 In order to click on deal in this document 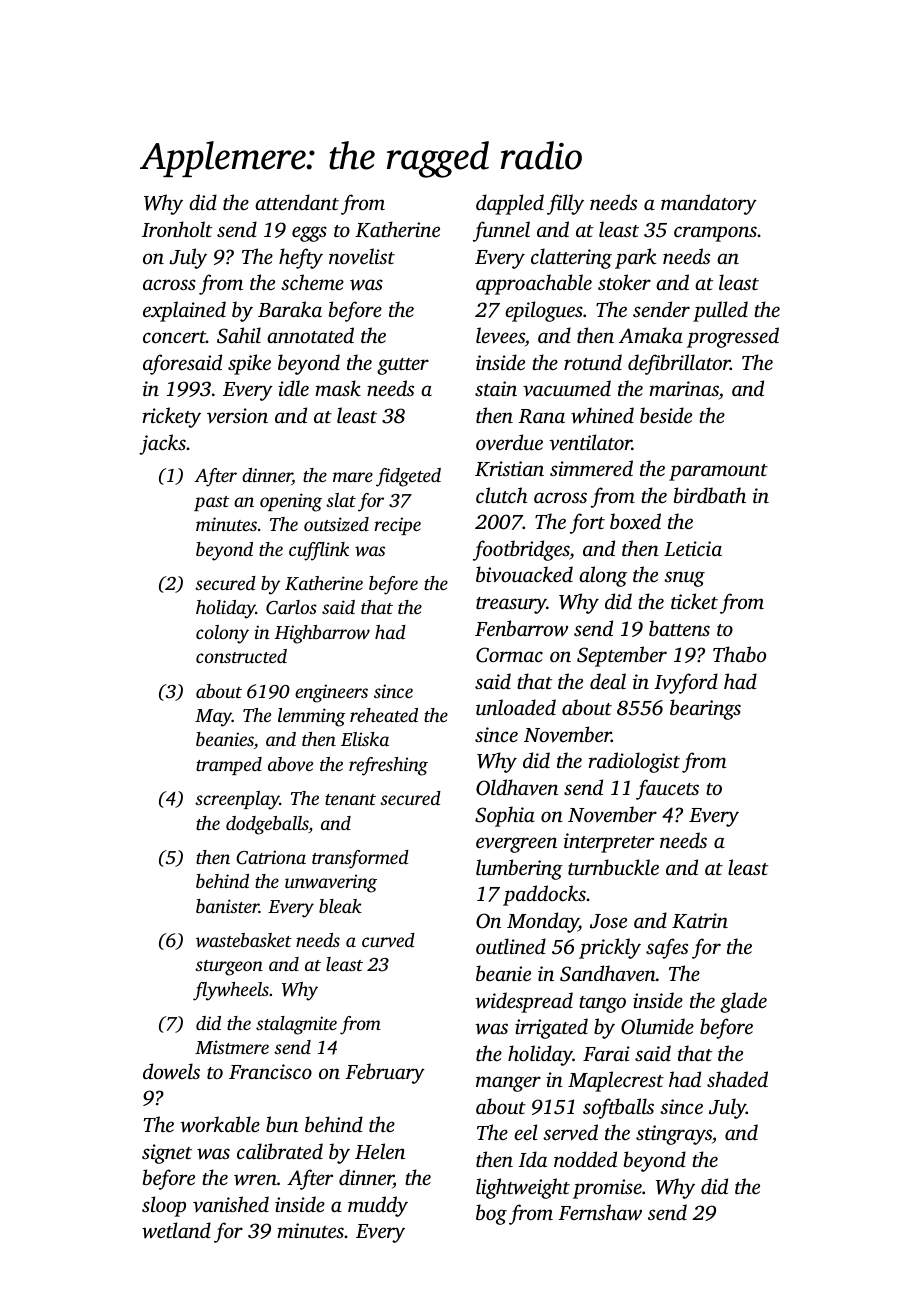, I will do `click(608, 681)`.
